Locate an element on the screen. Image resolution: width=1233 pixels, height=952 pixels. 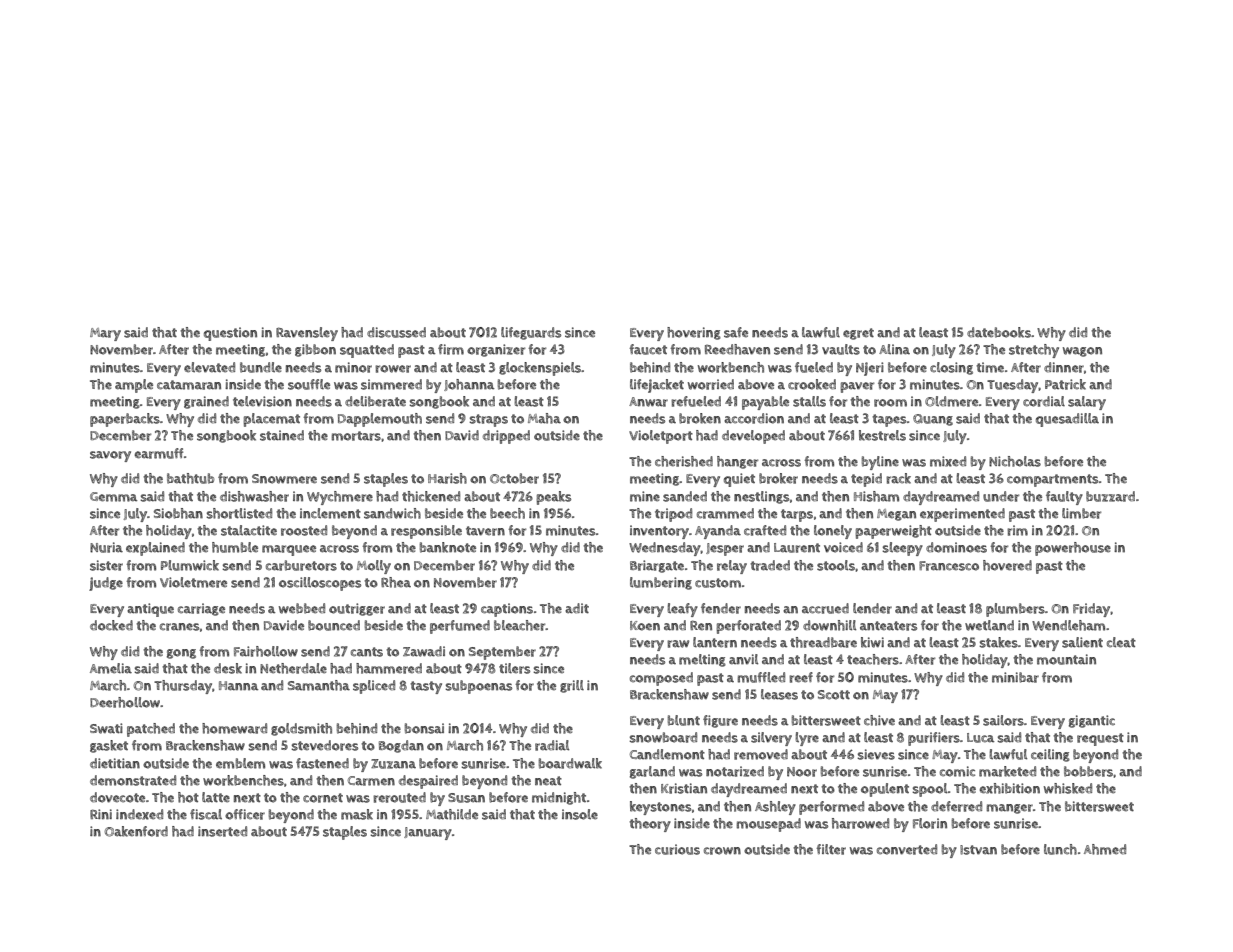
lifeguards is located at coordinates (531, 333).
